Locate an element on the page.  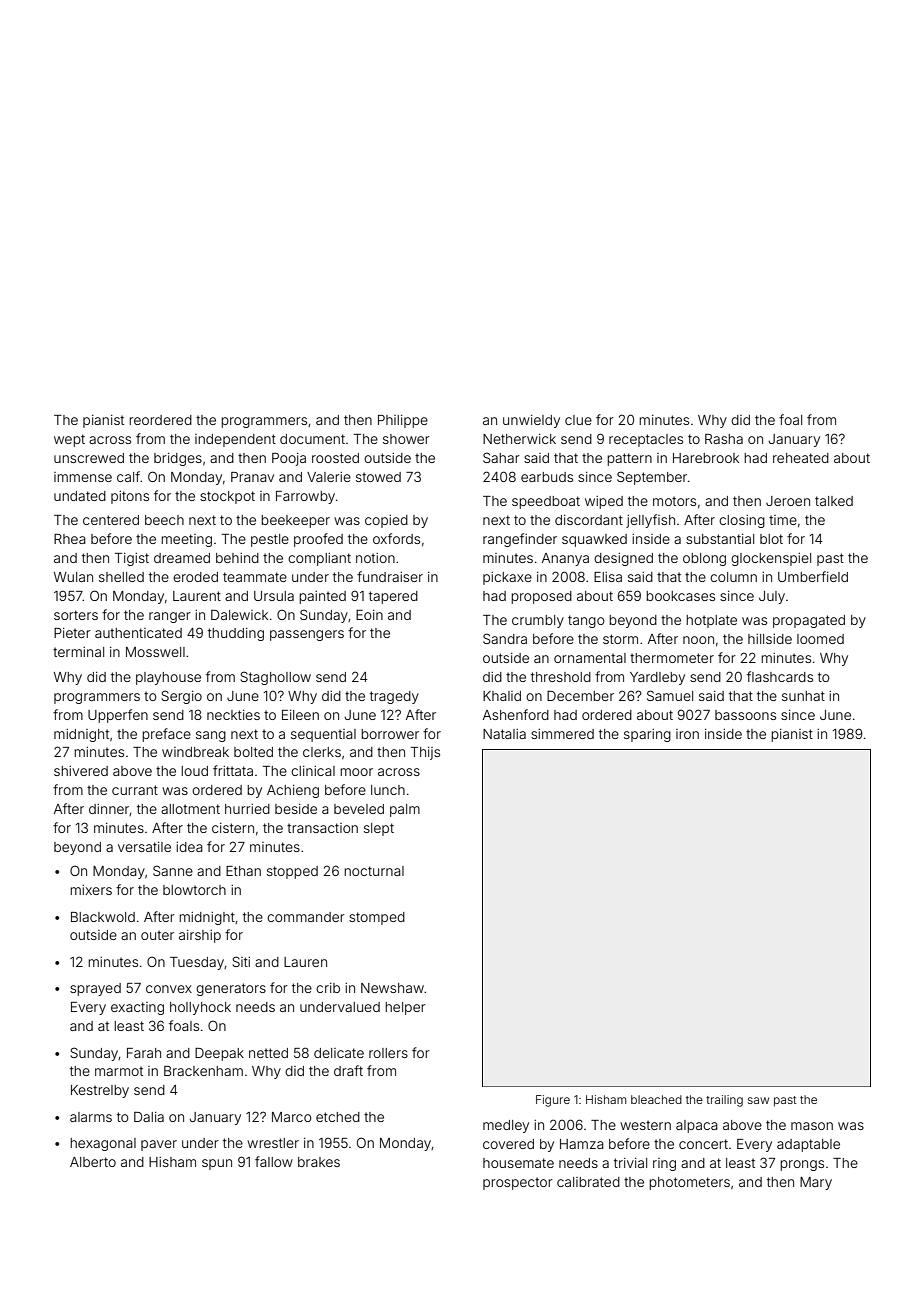
iron is located at coordinates (687, 734).
